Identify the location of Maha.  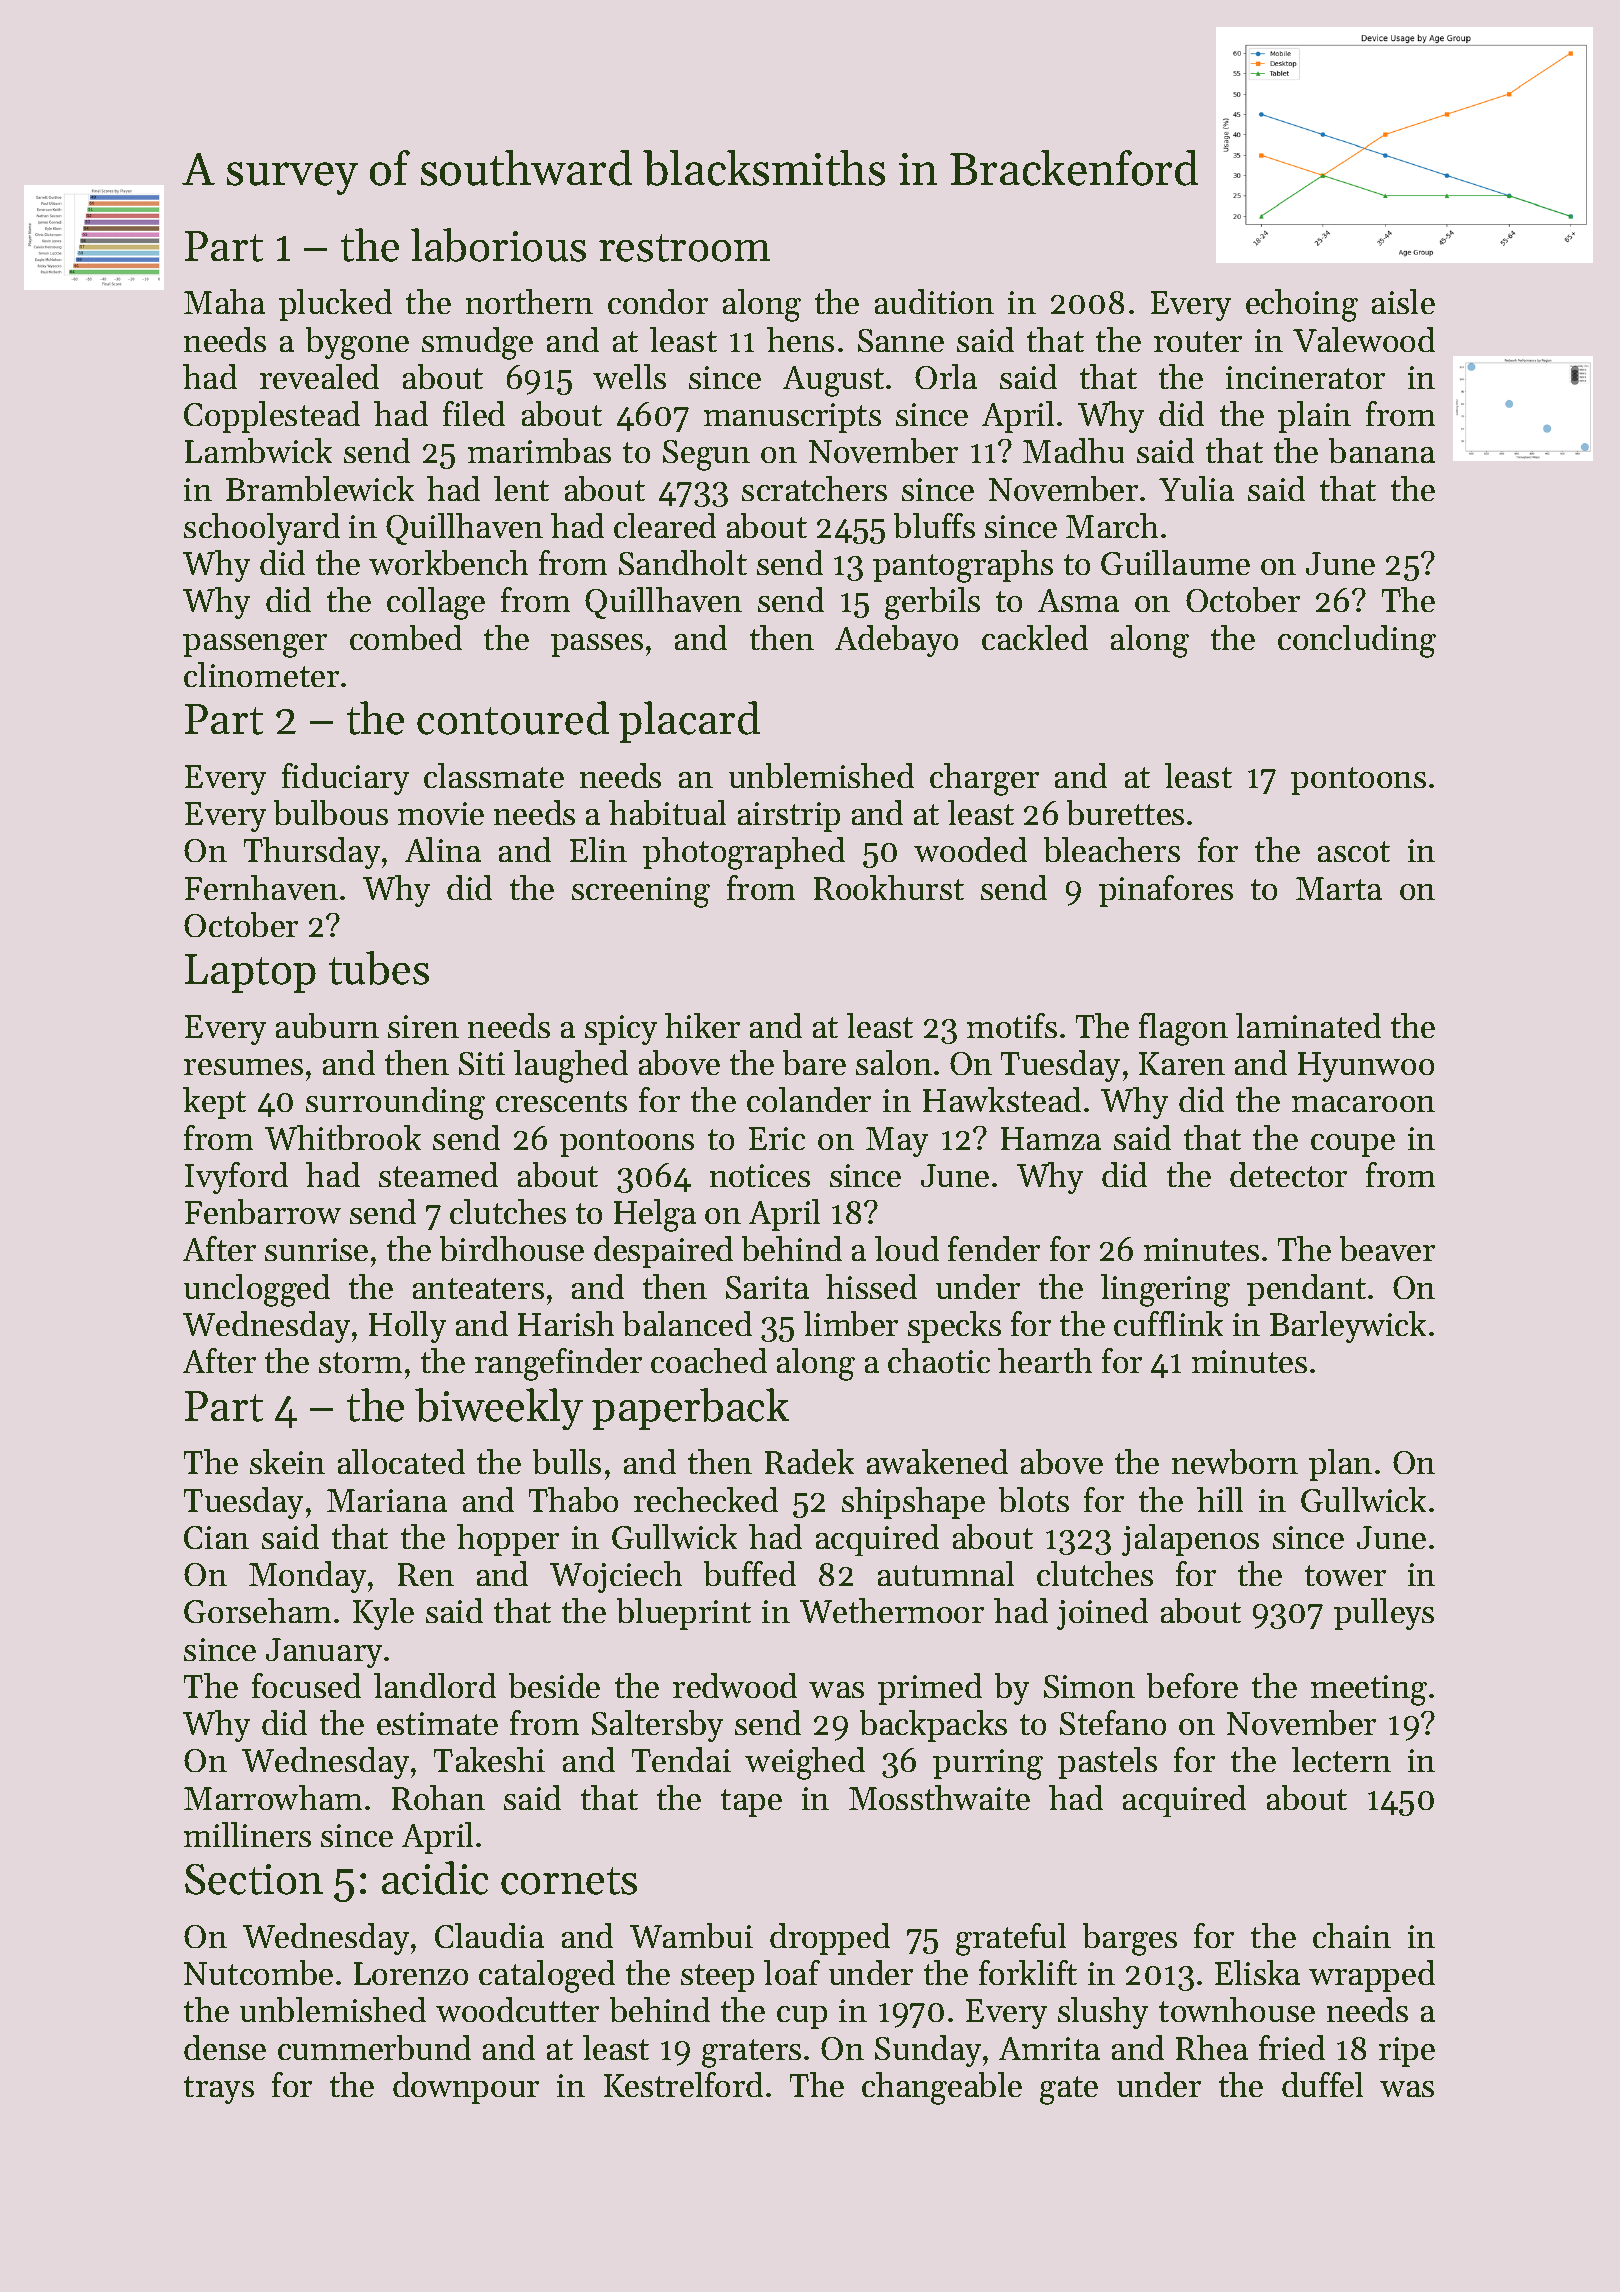
(224, 301).
